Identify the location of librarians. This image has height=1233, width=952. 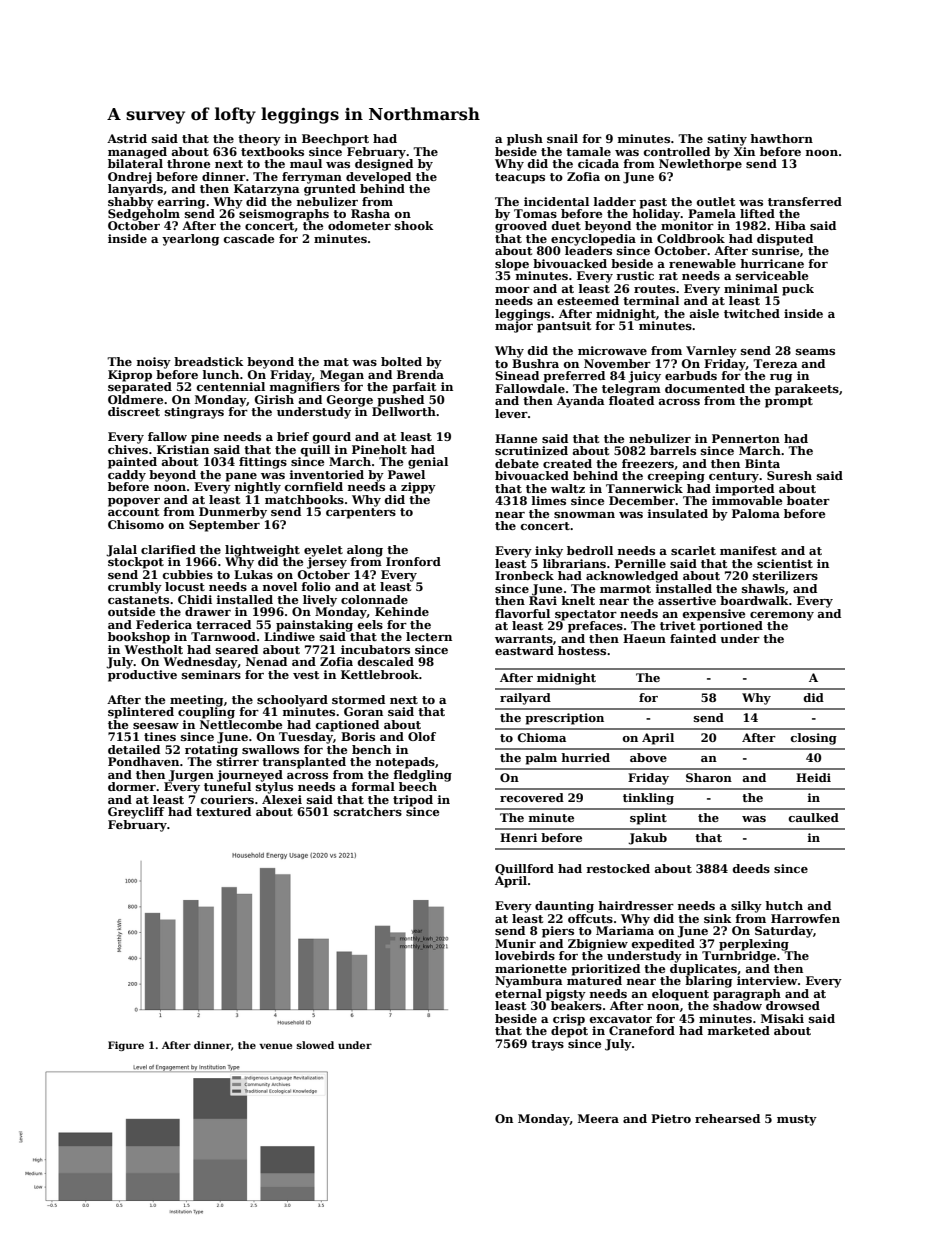
(574, 563).
